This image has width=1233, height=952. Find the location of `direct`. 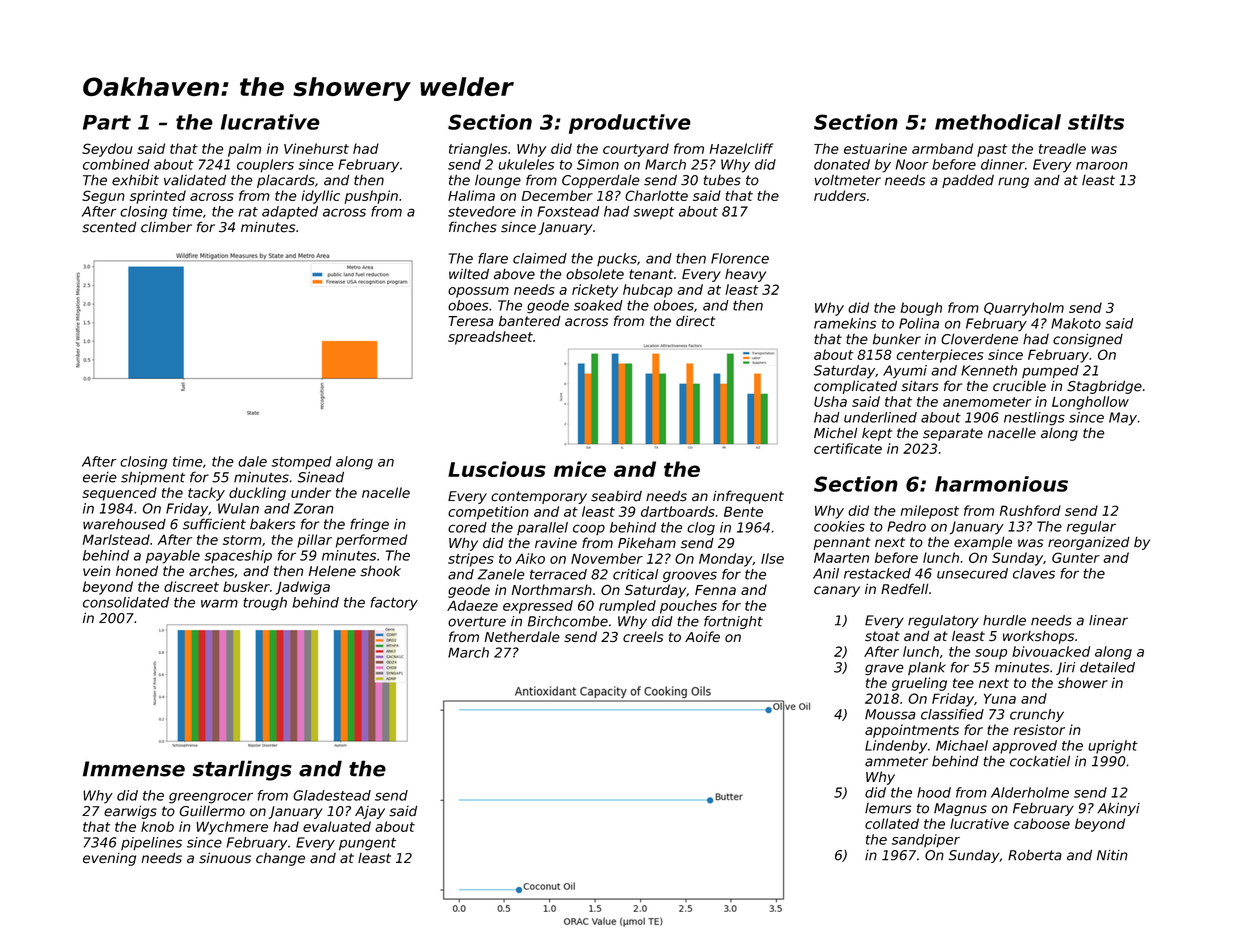

direct is located at coordinates (696, 321).
